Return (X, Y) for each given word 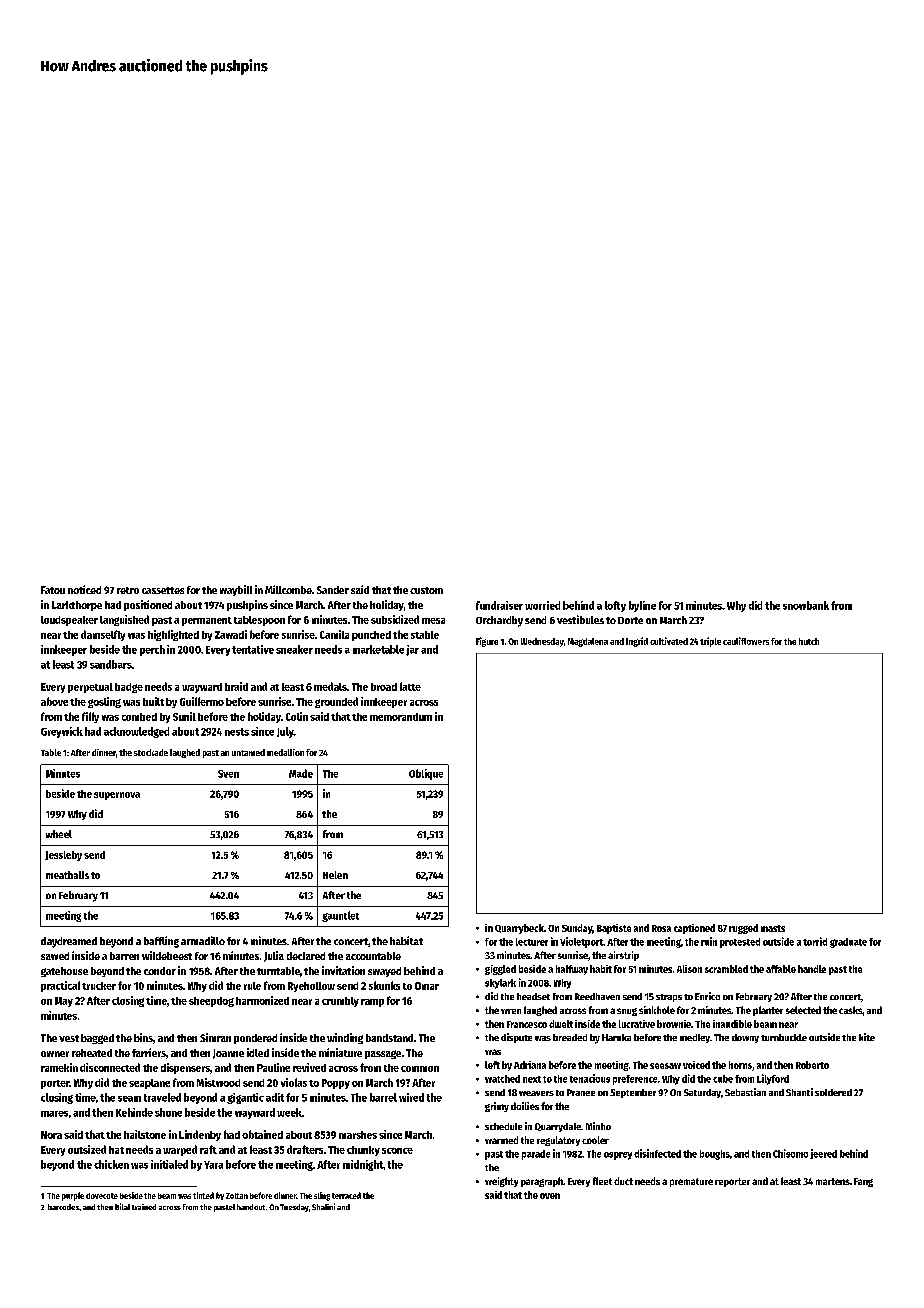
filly (90, 717)
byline (642, 606)
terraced (346, 1195)
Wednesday (542, 642)
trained (144, 1207)
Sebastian (745, 1092)
